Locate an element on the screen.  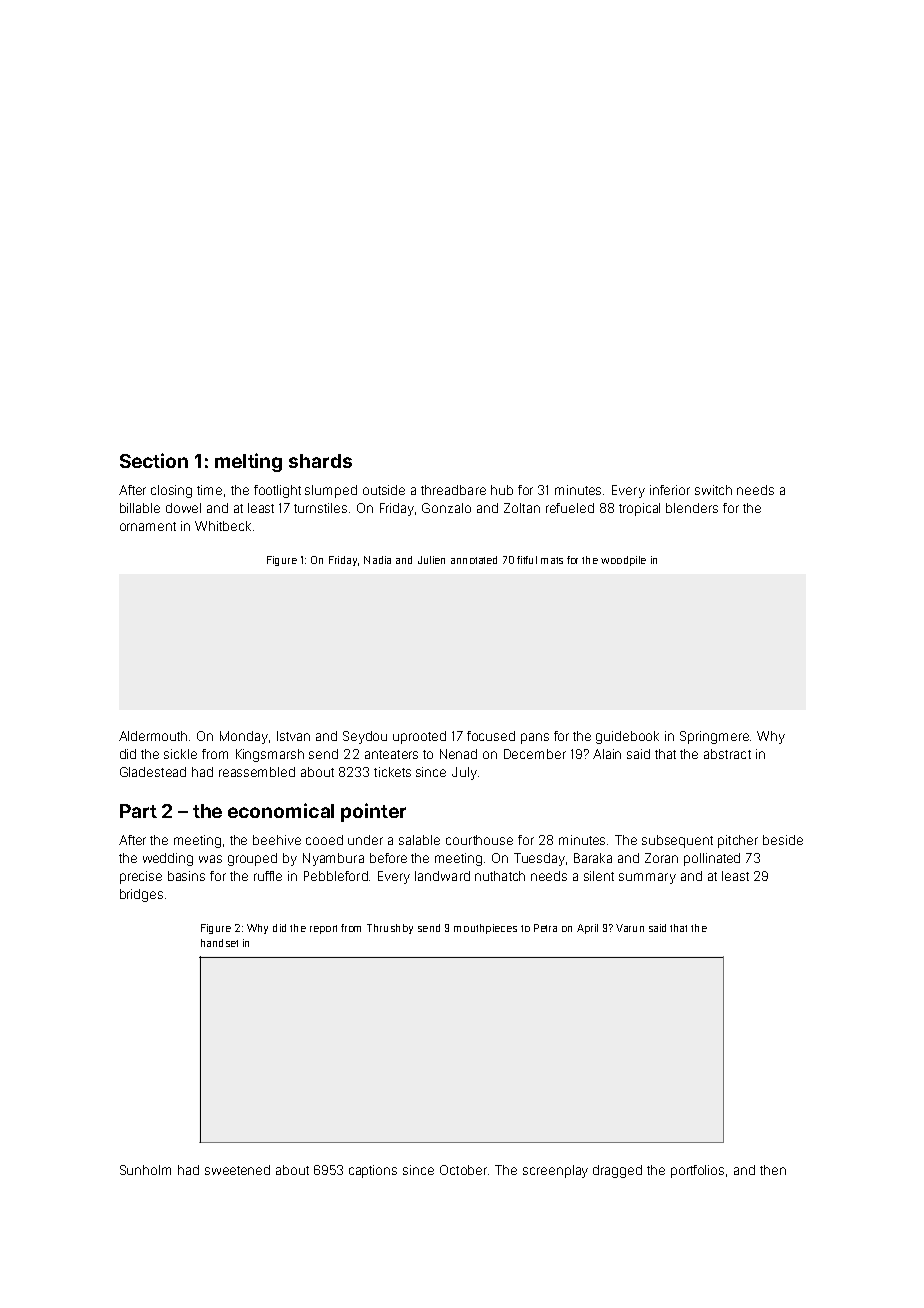
handset is located at coordinates (219, 943).
